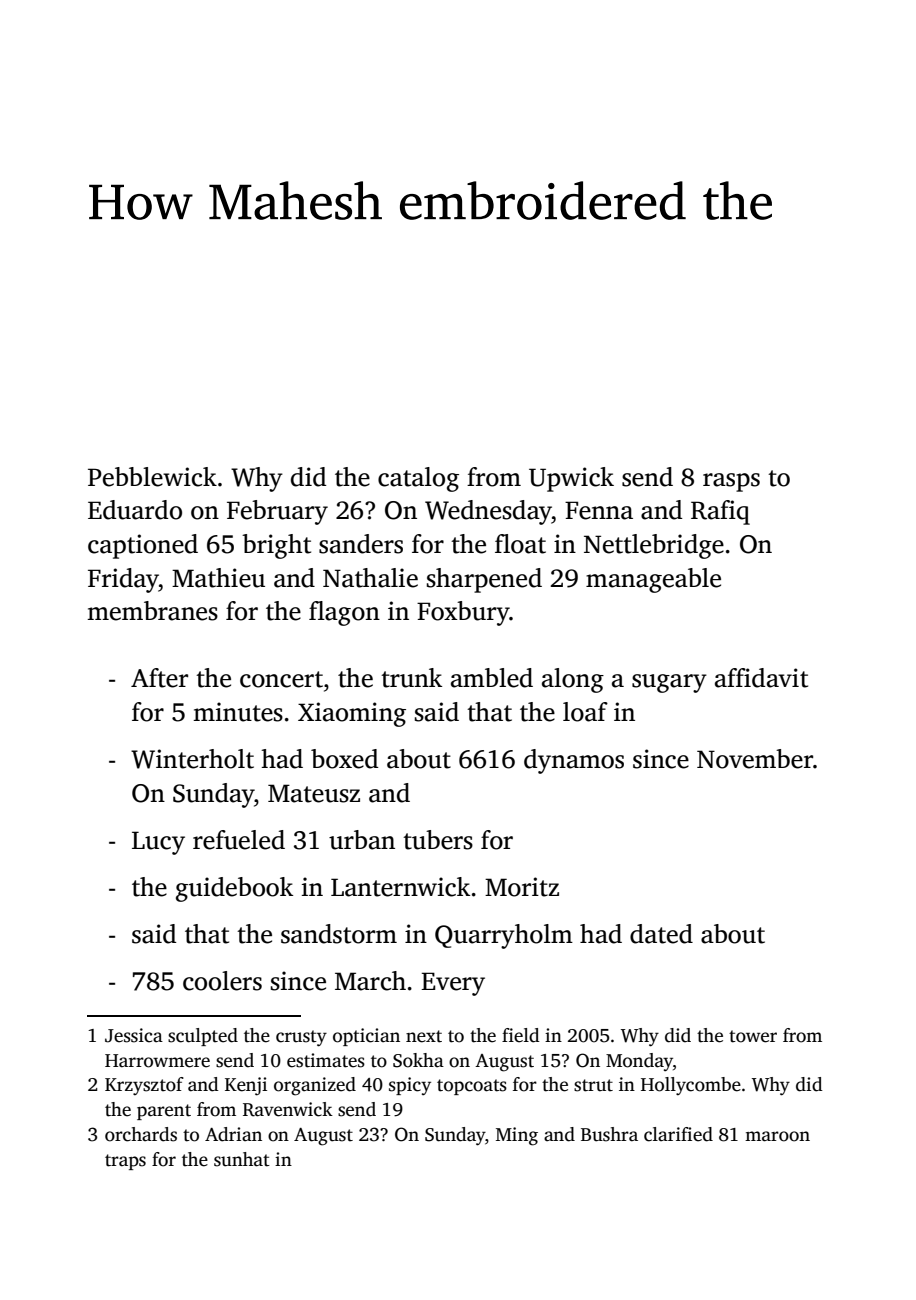  I want to click on sharpened, so click(484, 580).
